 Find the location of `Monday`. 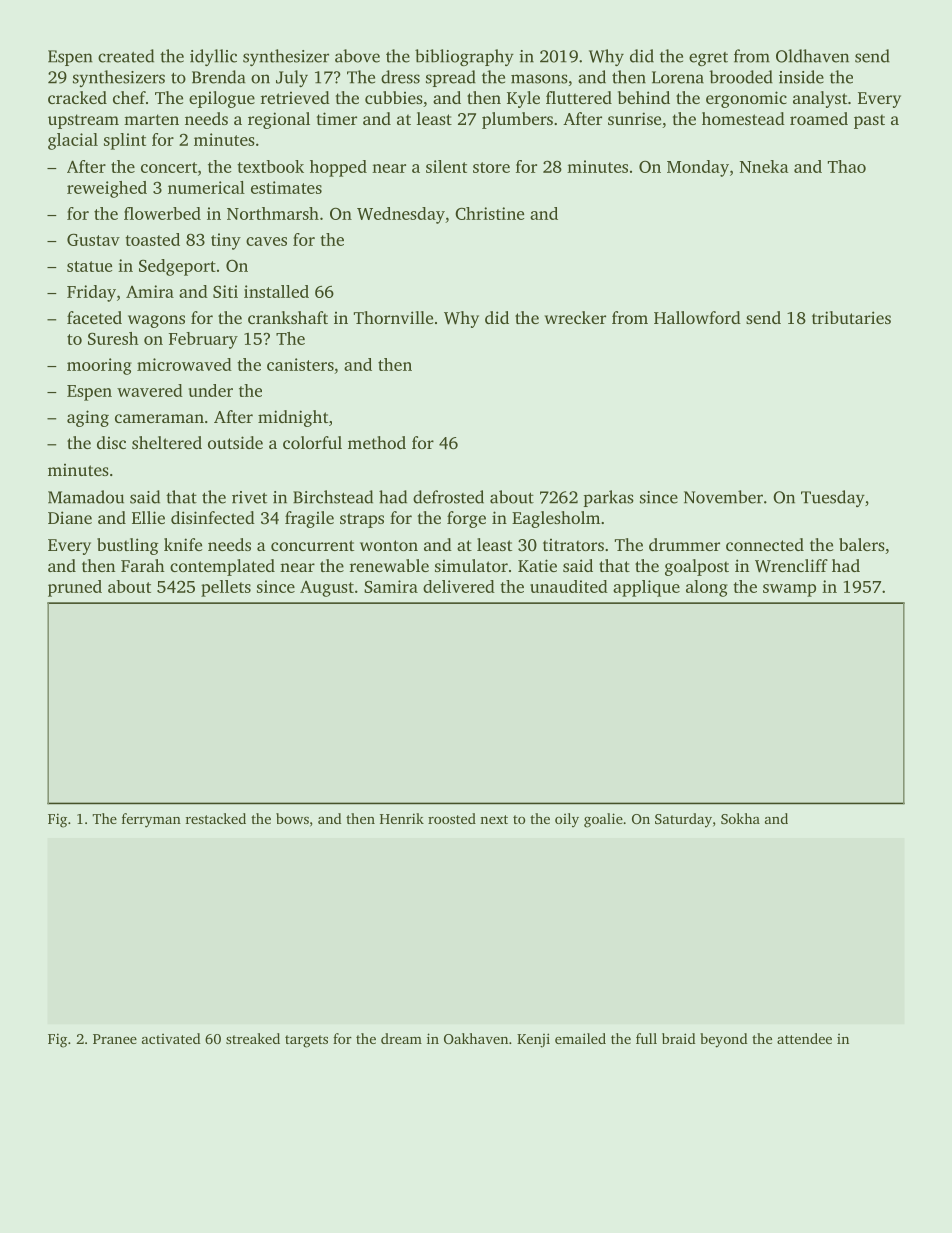

Monday is located at coordinates (698, 168).
